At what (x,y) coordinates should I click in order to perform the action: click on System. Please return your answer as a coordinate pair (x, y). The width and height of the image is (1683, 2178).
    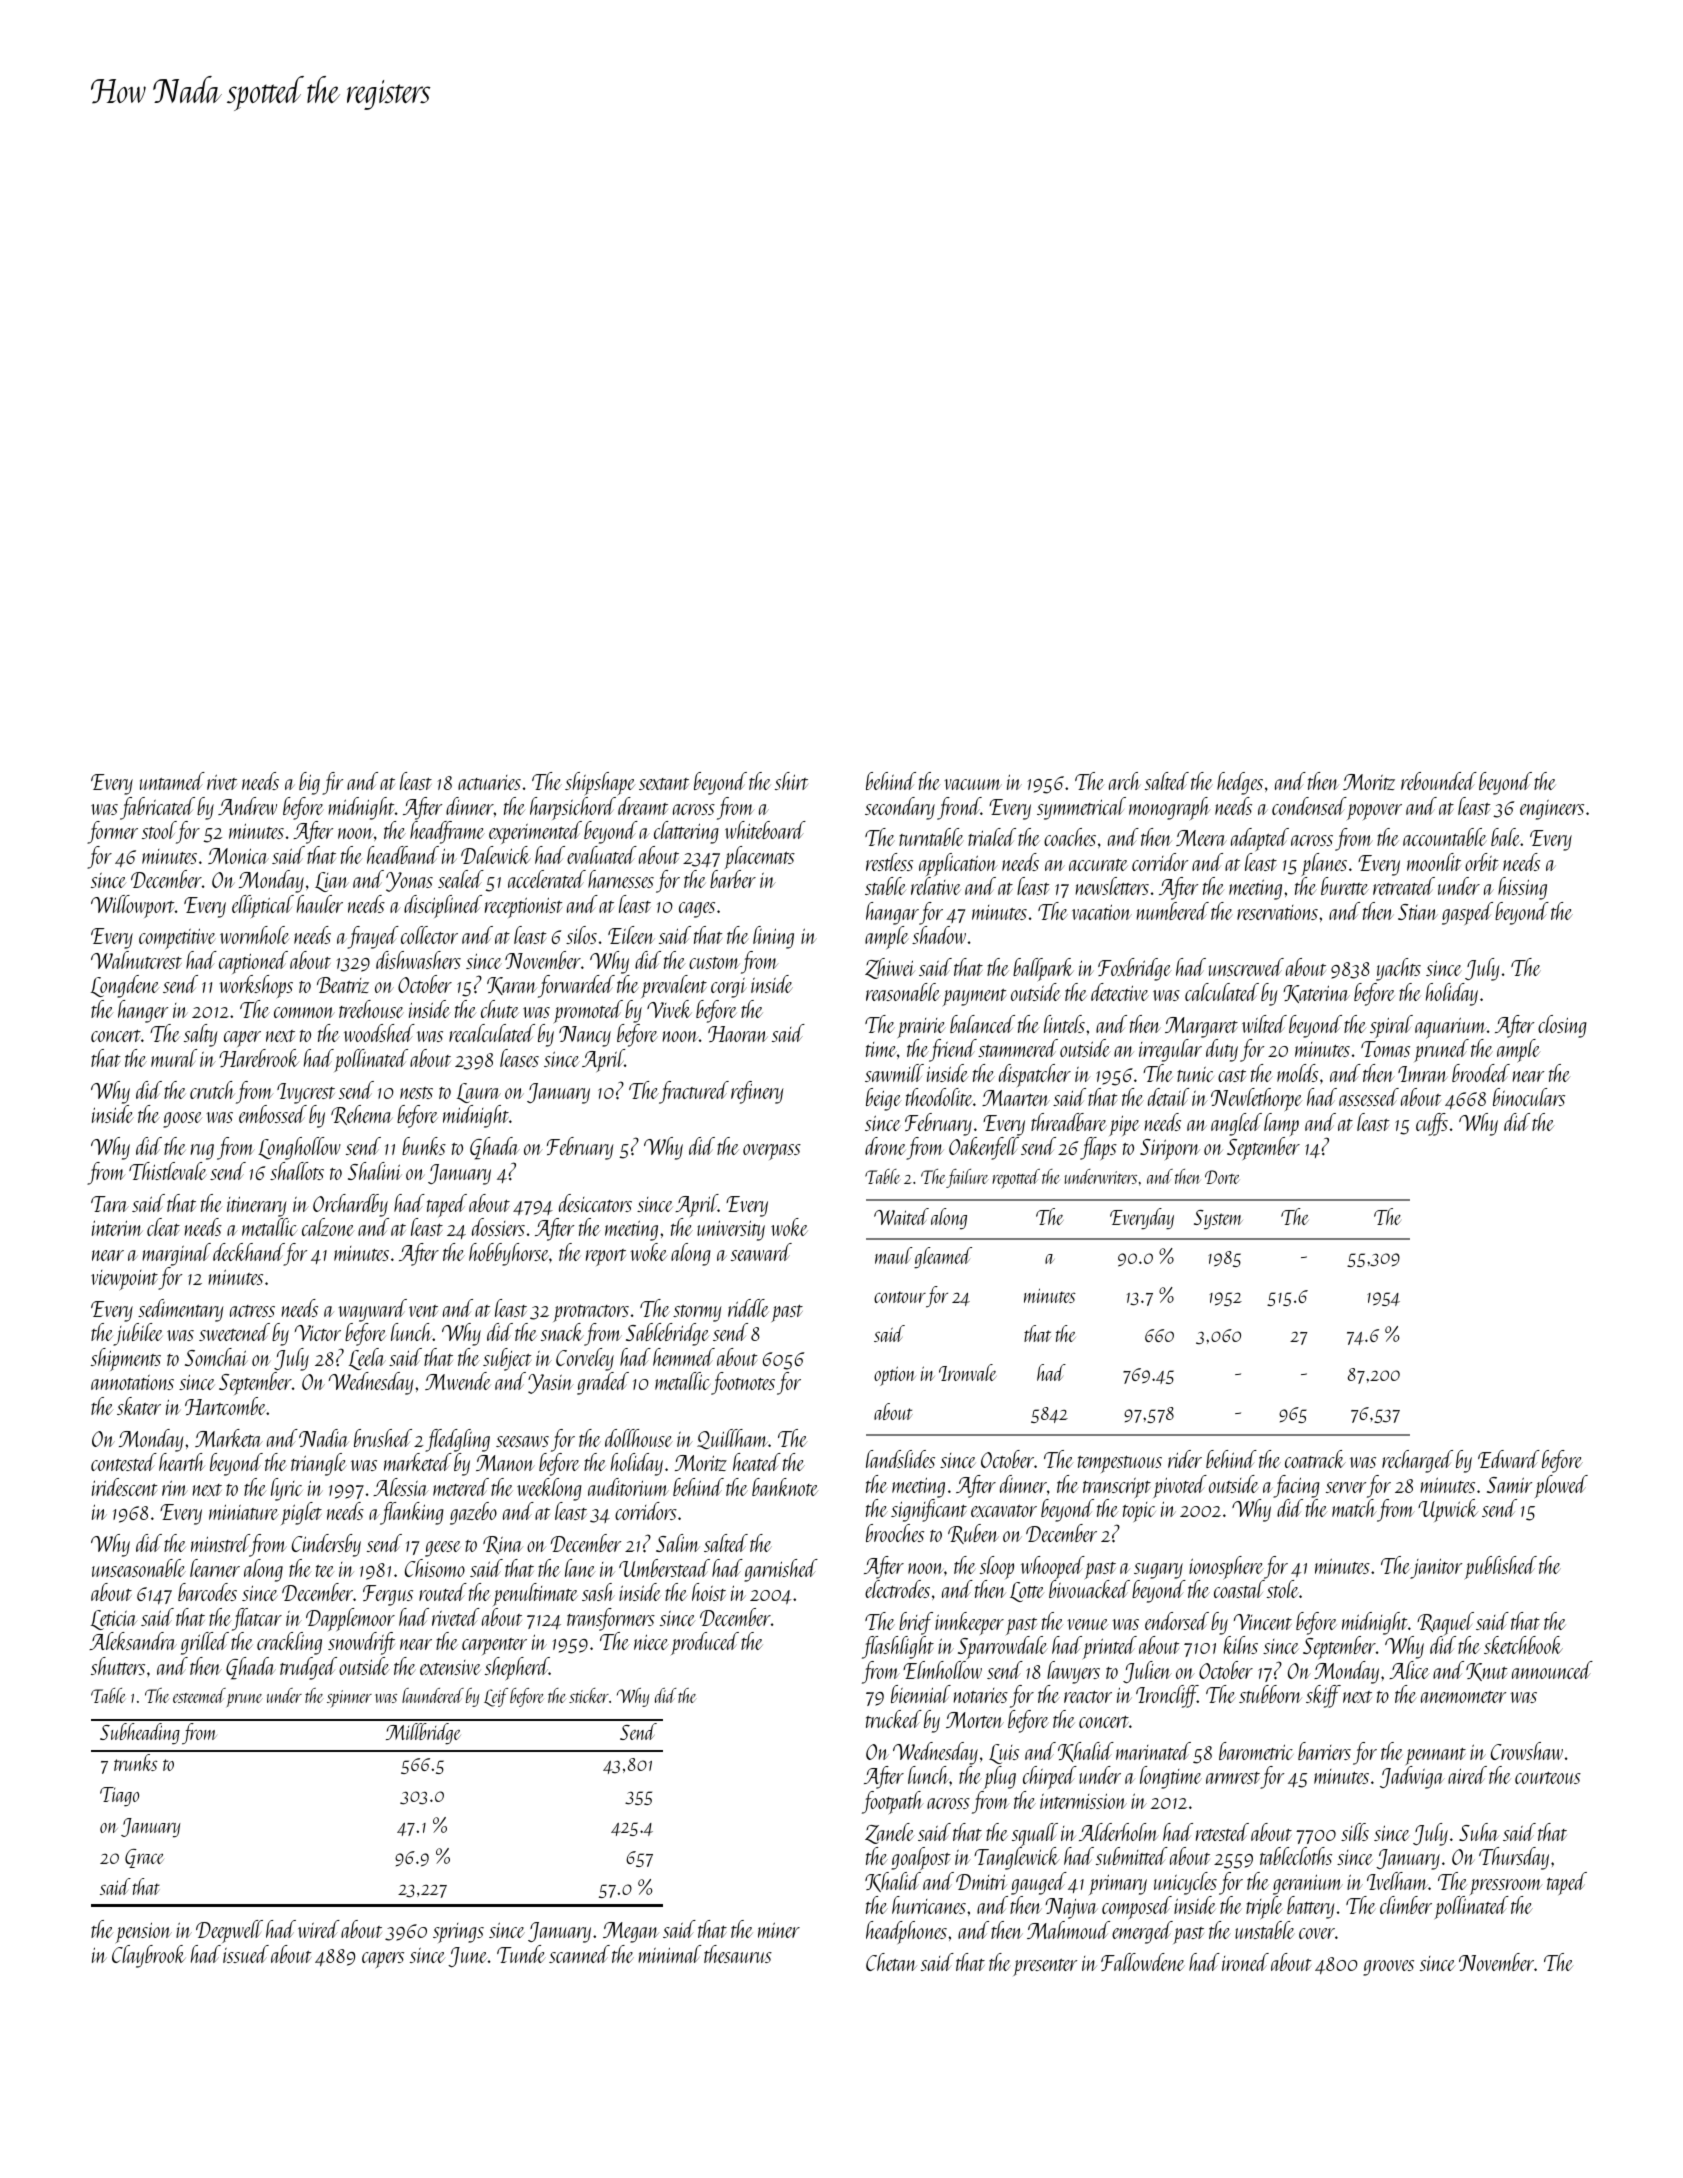
    Looking at the image, I should click on (1218, 1220).
